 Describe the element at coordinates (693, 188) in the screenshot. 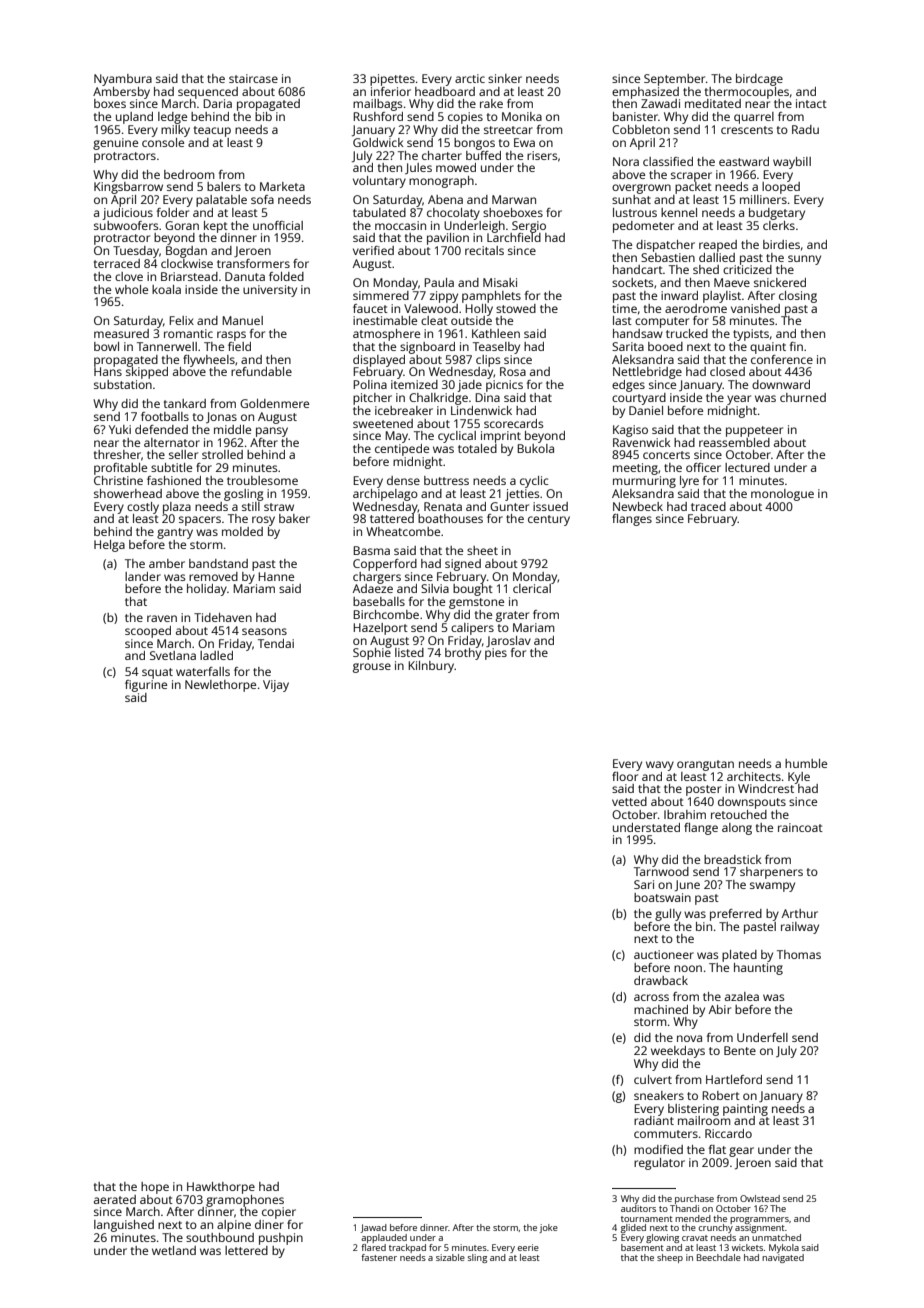

I see `packet` at that location.
